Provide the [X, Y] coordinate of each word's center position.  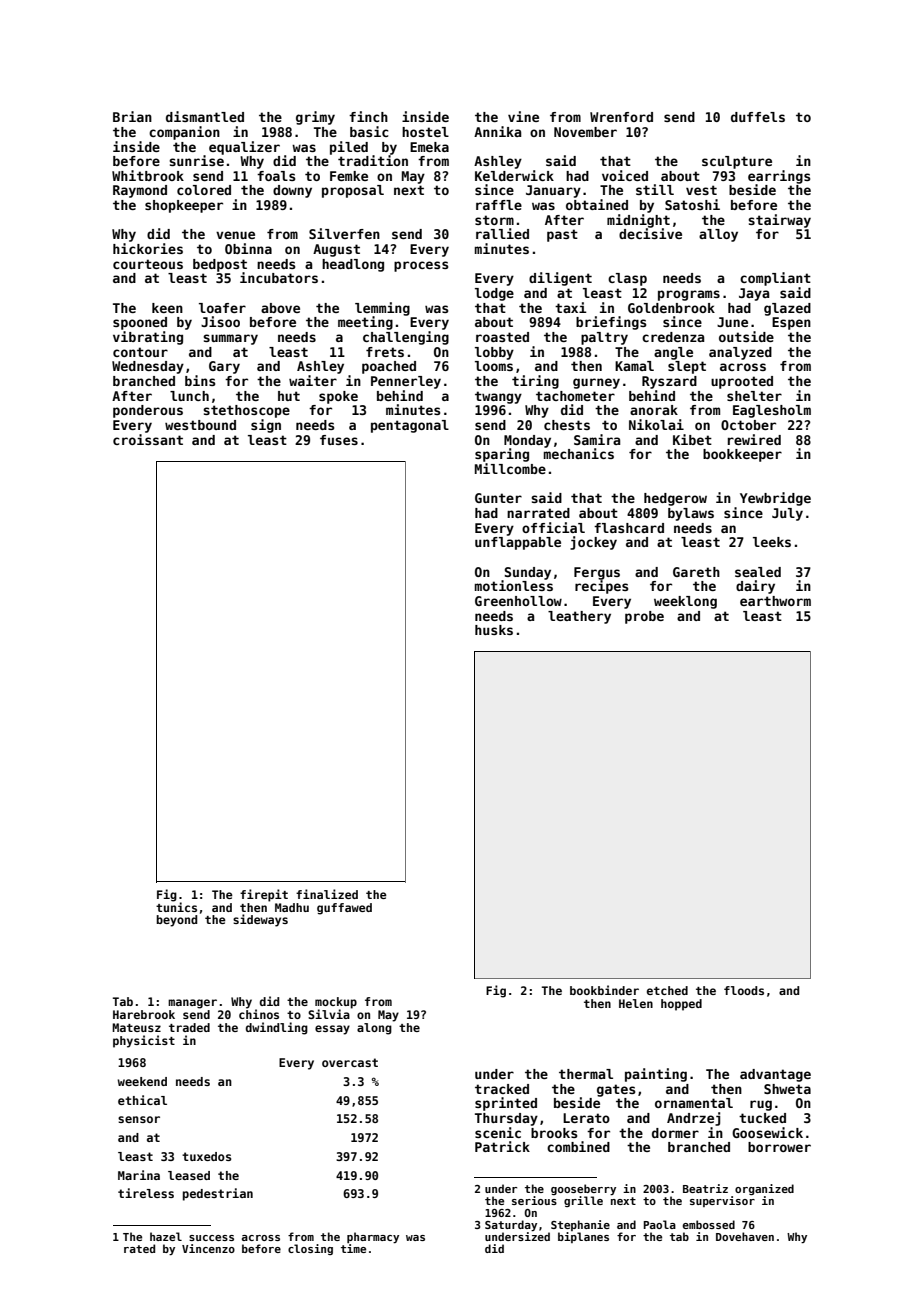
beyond [176, 921]
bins [200, 380]
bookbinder [604, 990]
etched [667, 990]
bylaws [691, 514]
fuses [339, 440]
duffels [758, 117]
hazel [166, 1236]
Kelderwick [514, 175]
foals [276, 176]
